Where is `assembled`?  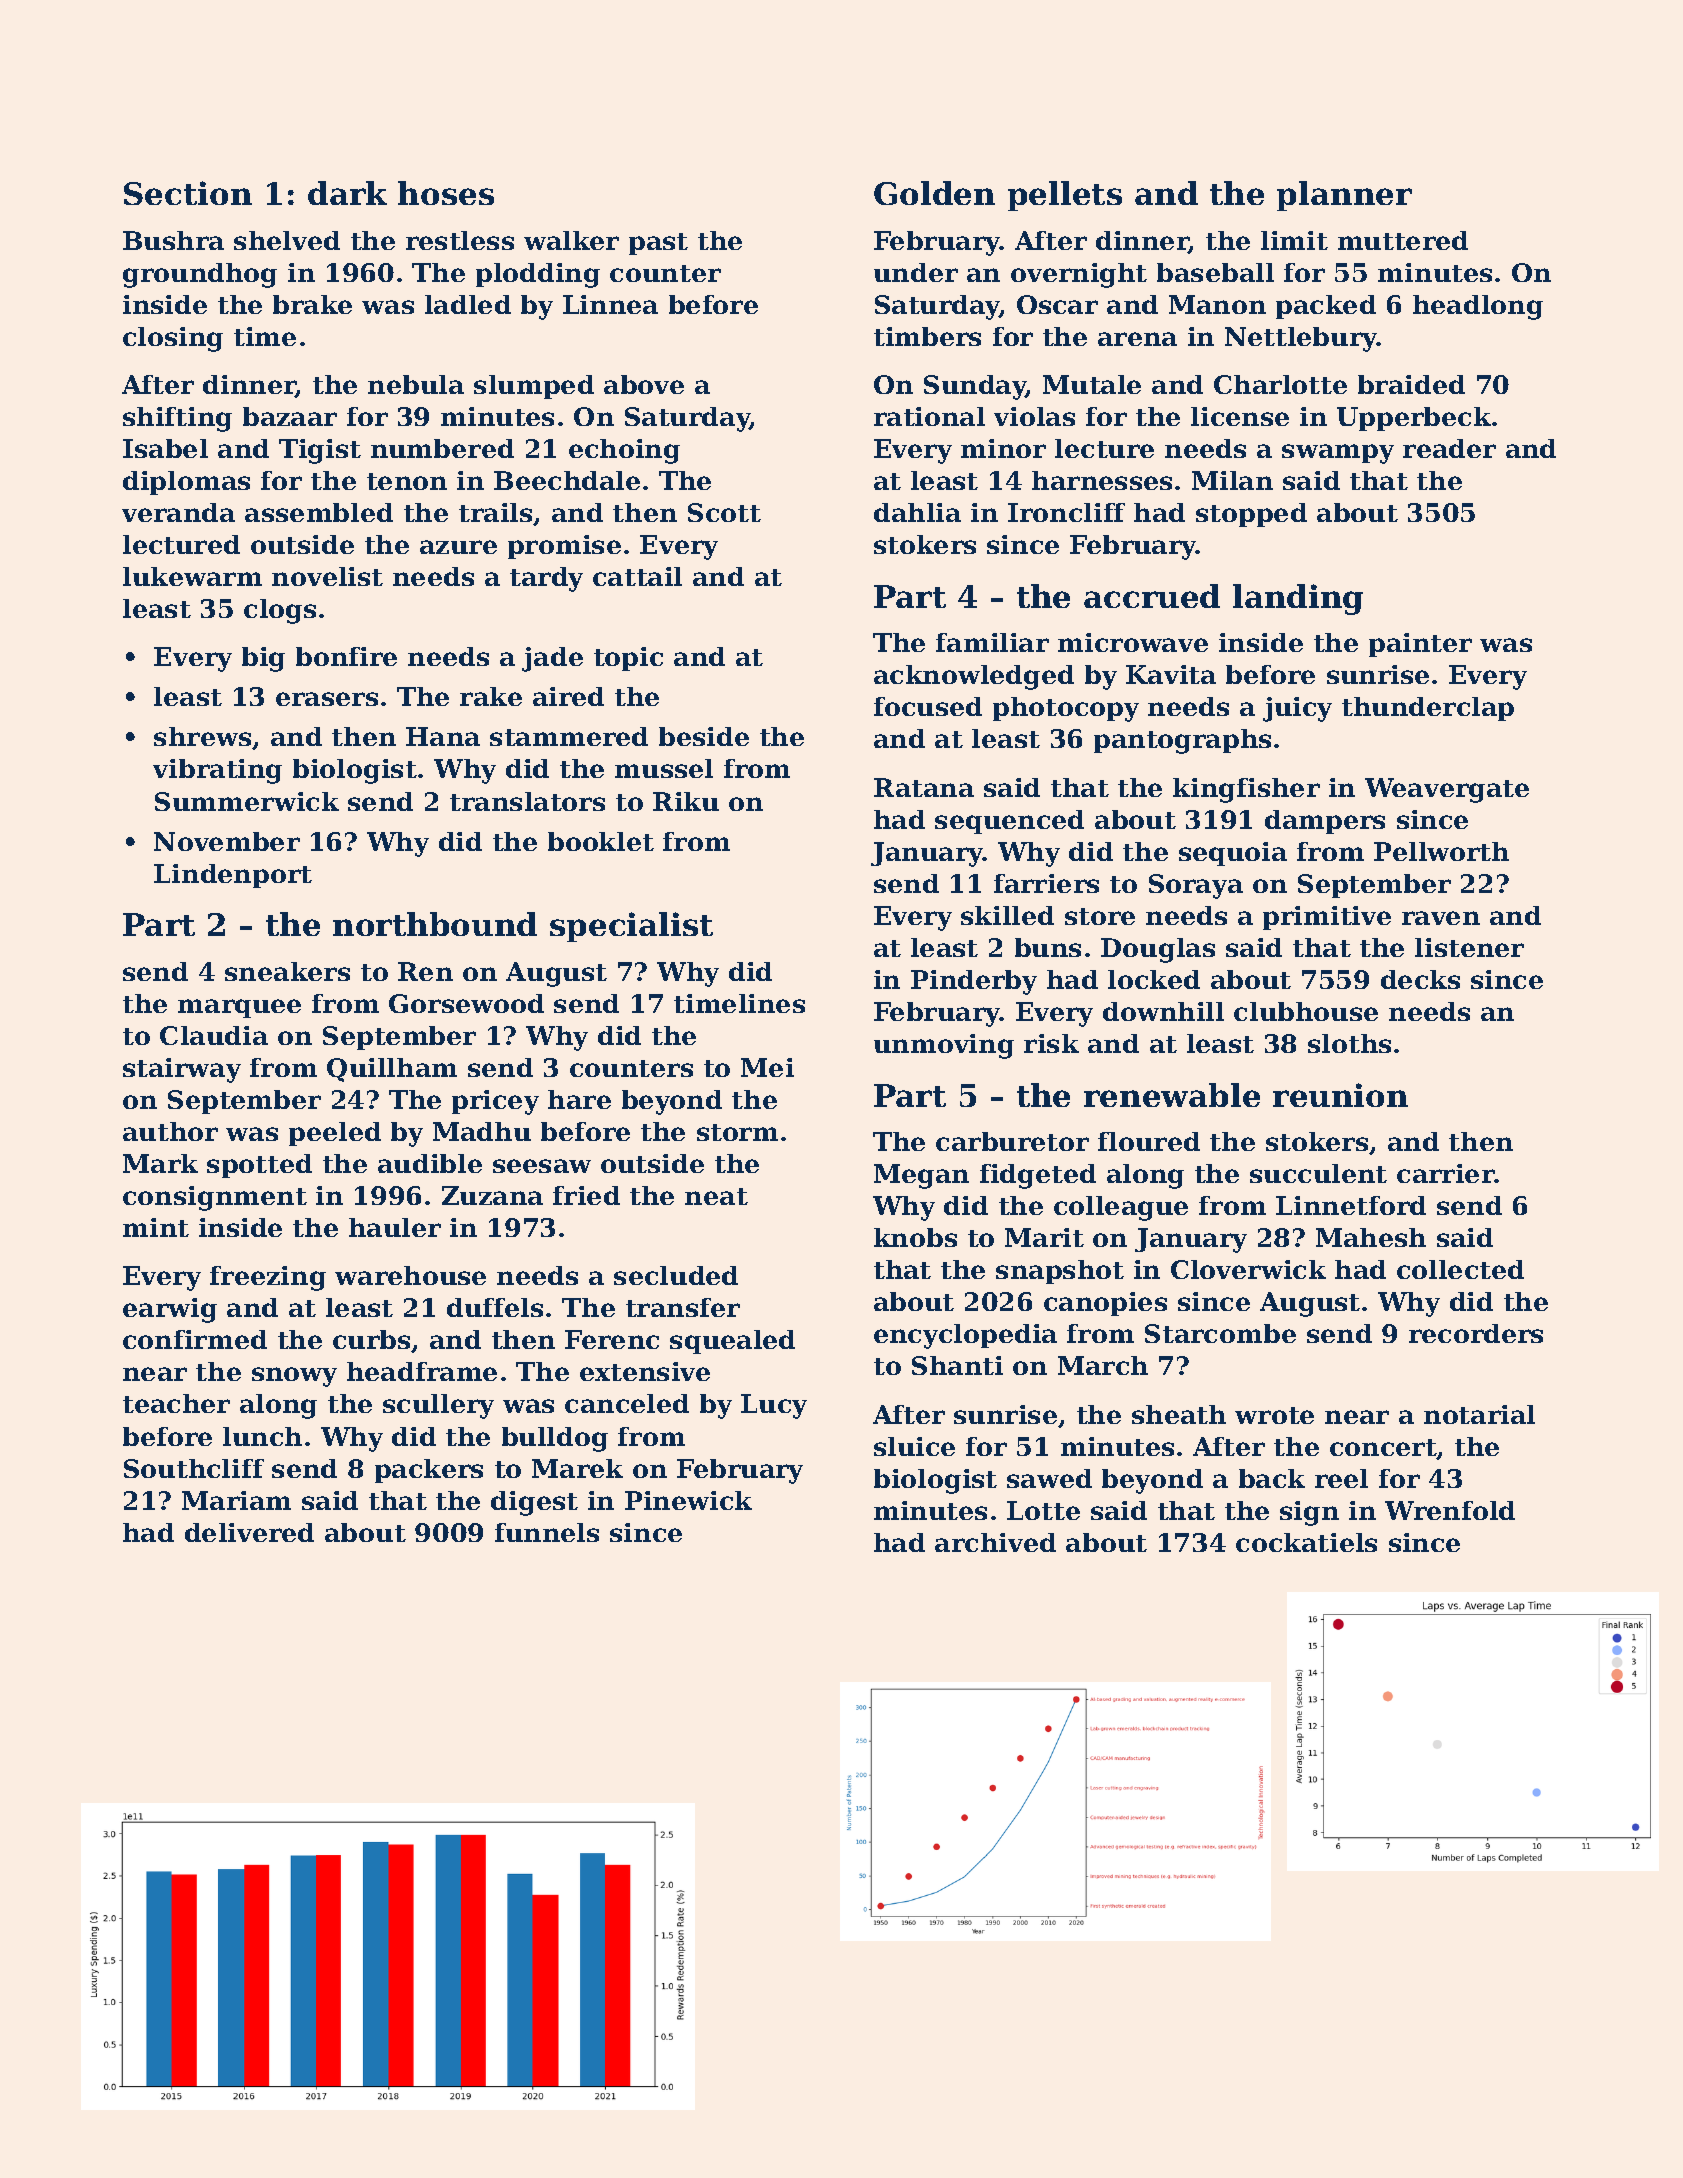
assembled is located at coordinates (319, 512).
